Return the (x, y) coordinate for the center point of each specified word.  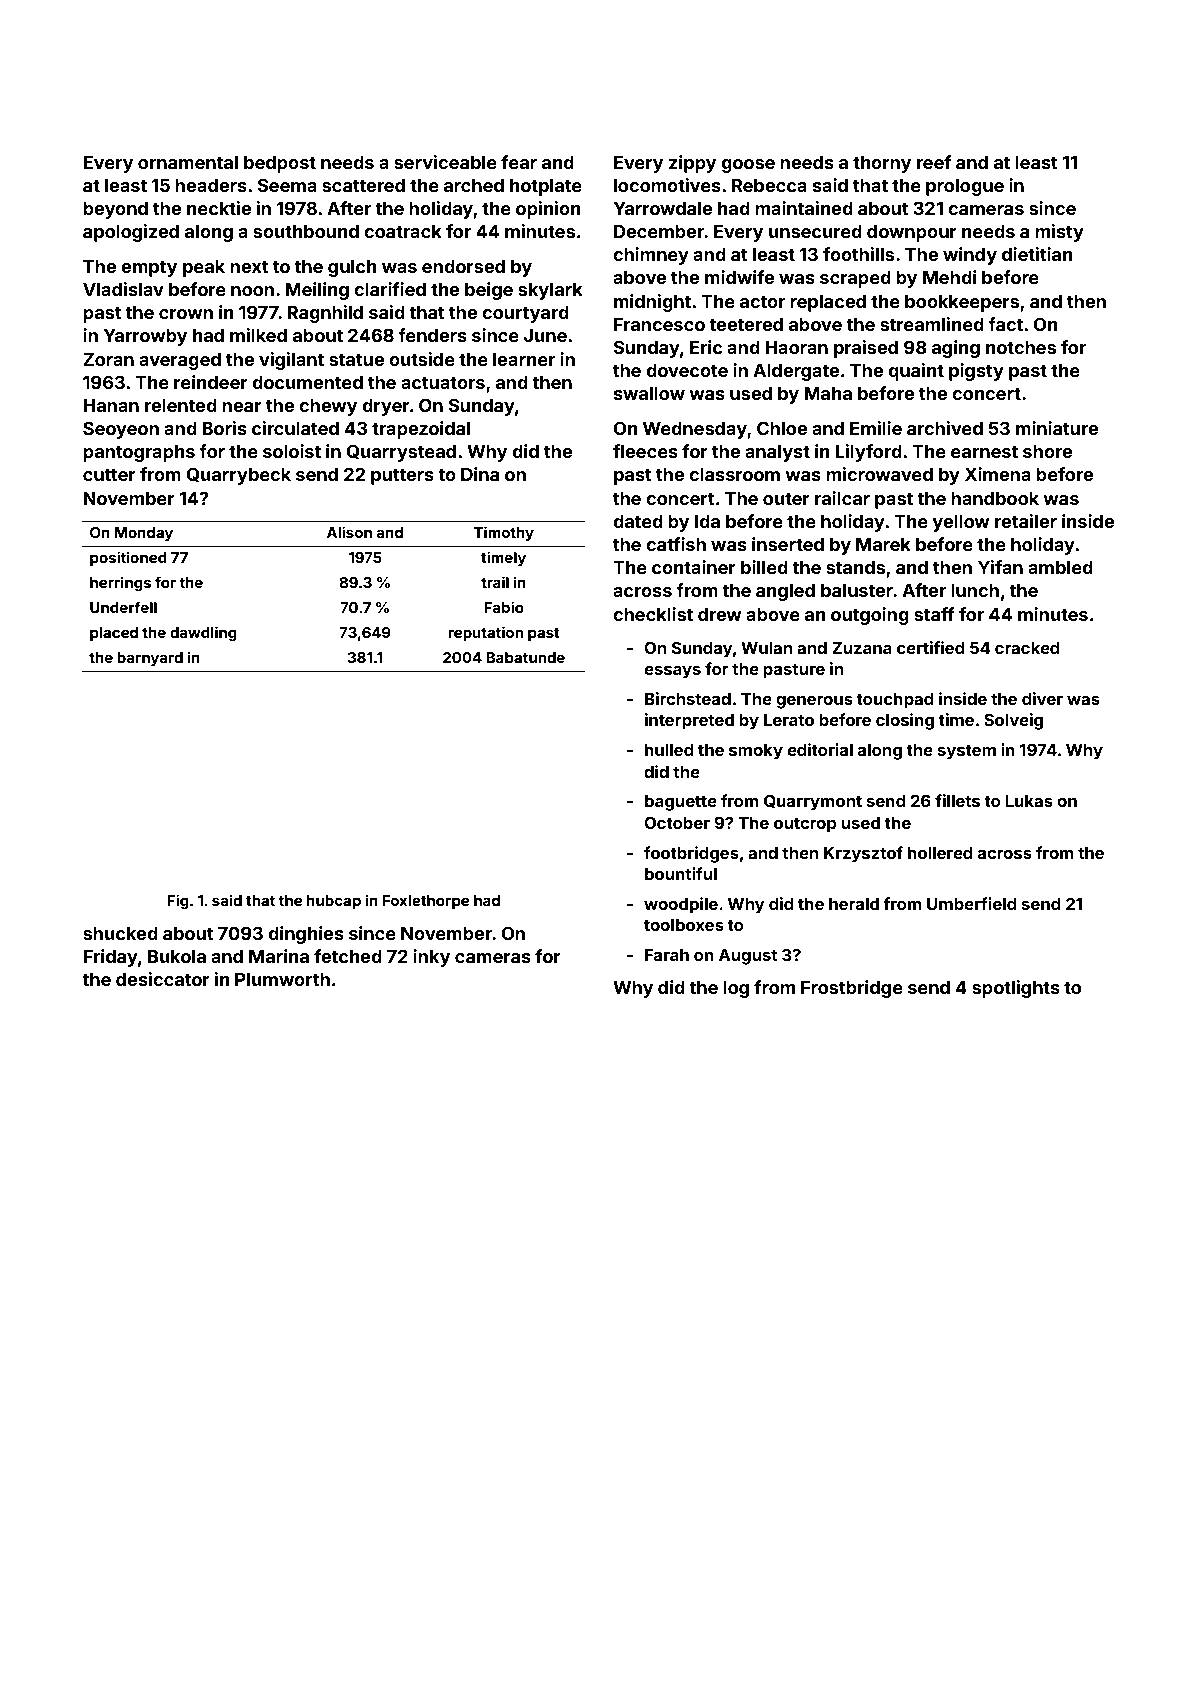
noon (252, 291)
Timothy (504, 533)
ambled (1060, 567)
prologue (965, 187)
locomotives (667, 185)
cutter (109, 474)
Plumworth (282, 979)
